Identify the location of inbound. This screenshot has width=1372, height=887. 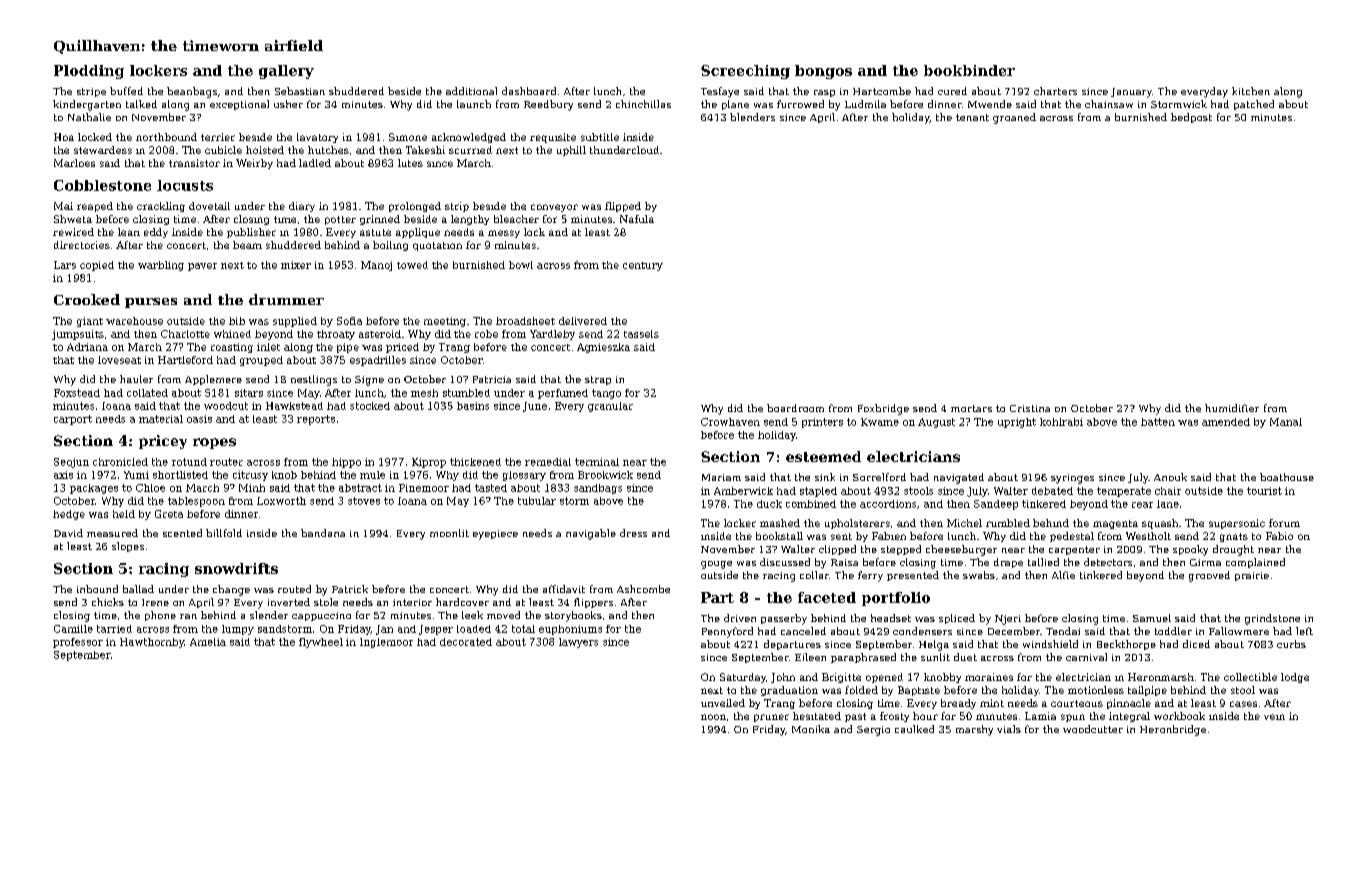
(97, 589).
